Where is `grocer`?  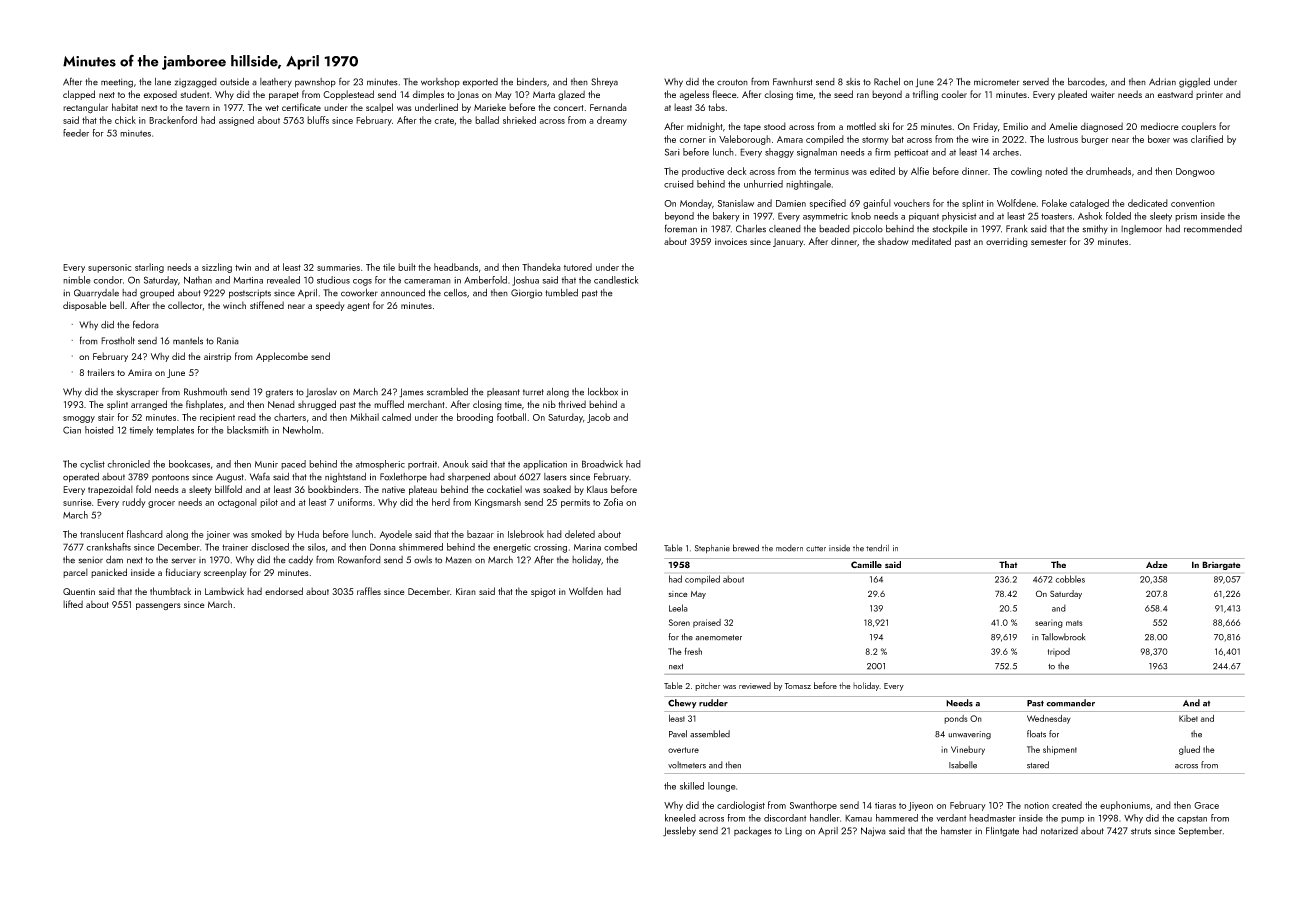 grocer is located at coordinates (161, 504).
